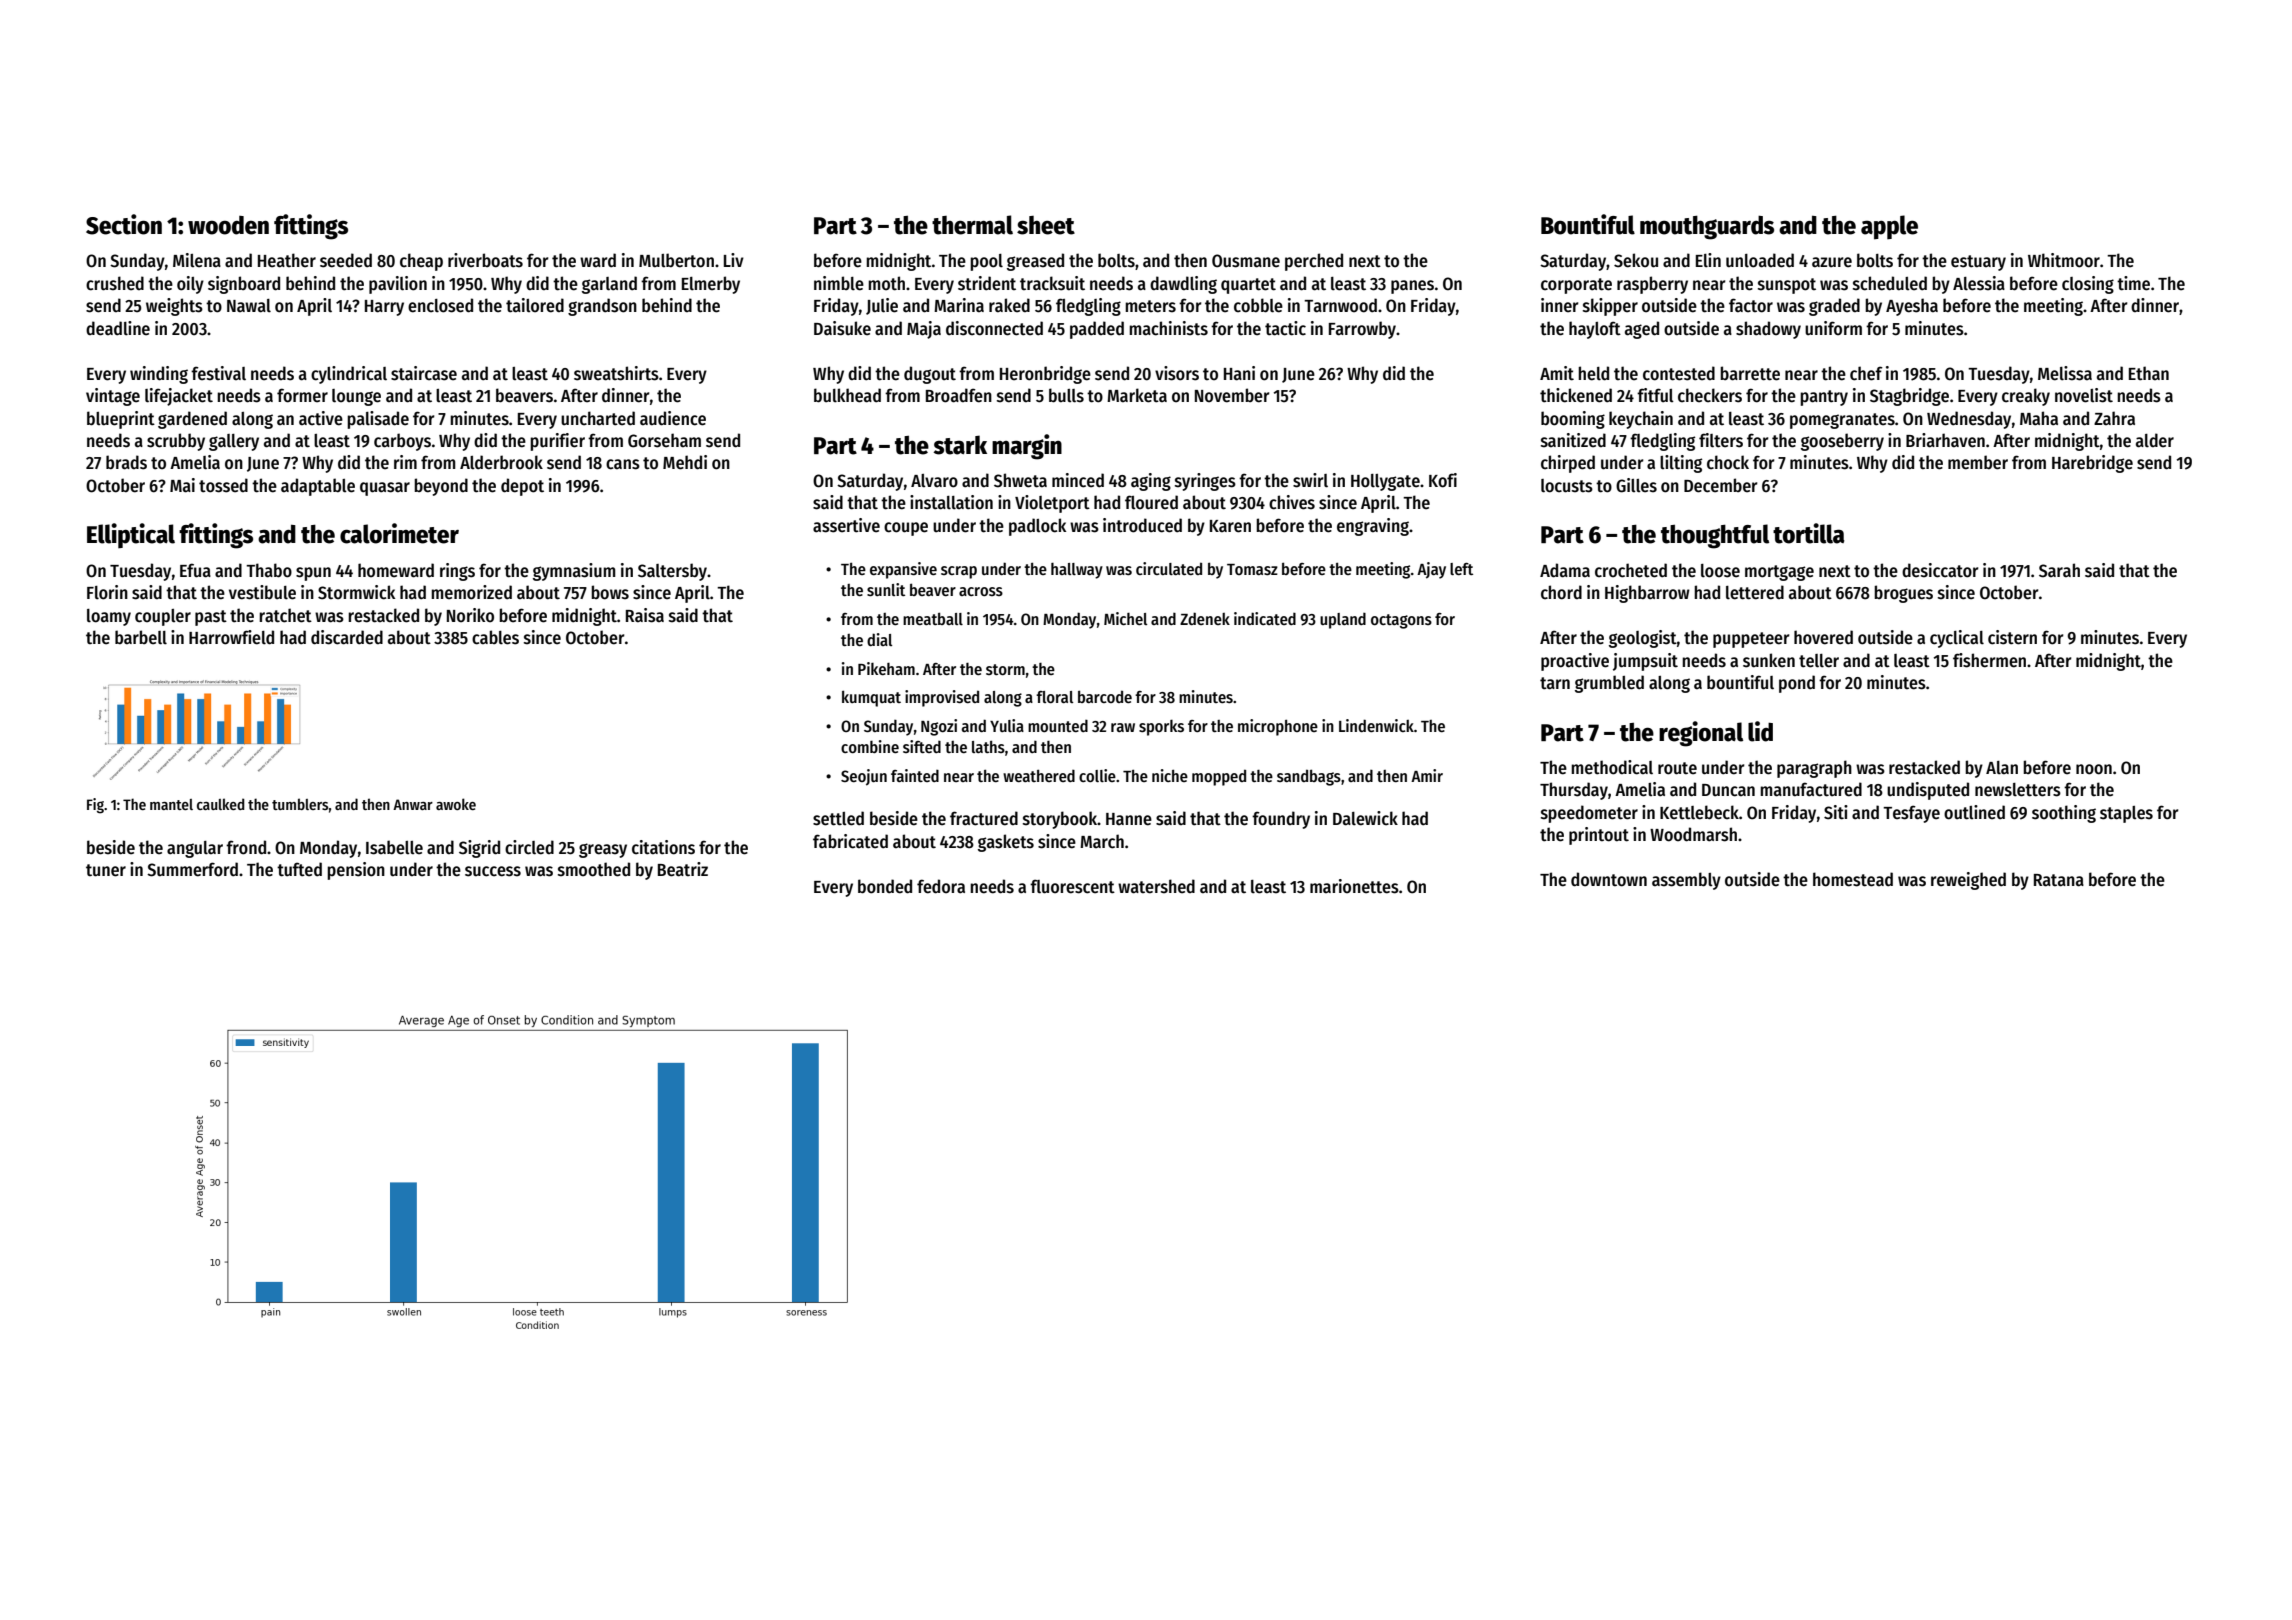 This image has width=2292, height=1620. Describe the element at coordinates (924, 330) in the image. I see `Maja` at that location.
